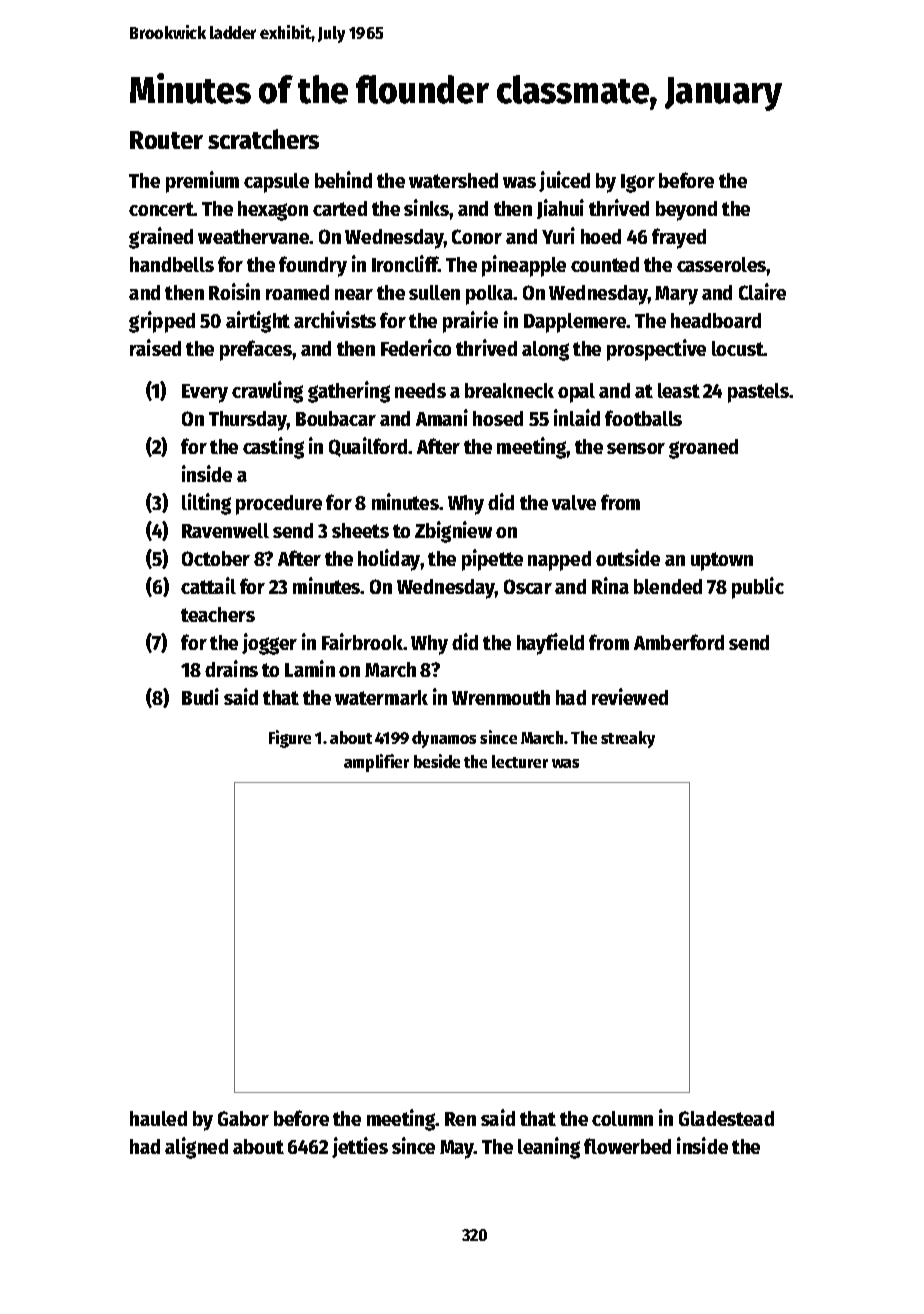 The image size is (924, 1314). Describe the element at coordinates (520, 761) in the screenshot. I see `lecturer` at that location.
